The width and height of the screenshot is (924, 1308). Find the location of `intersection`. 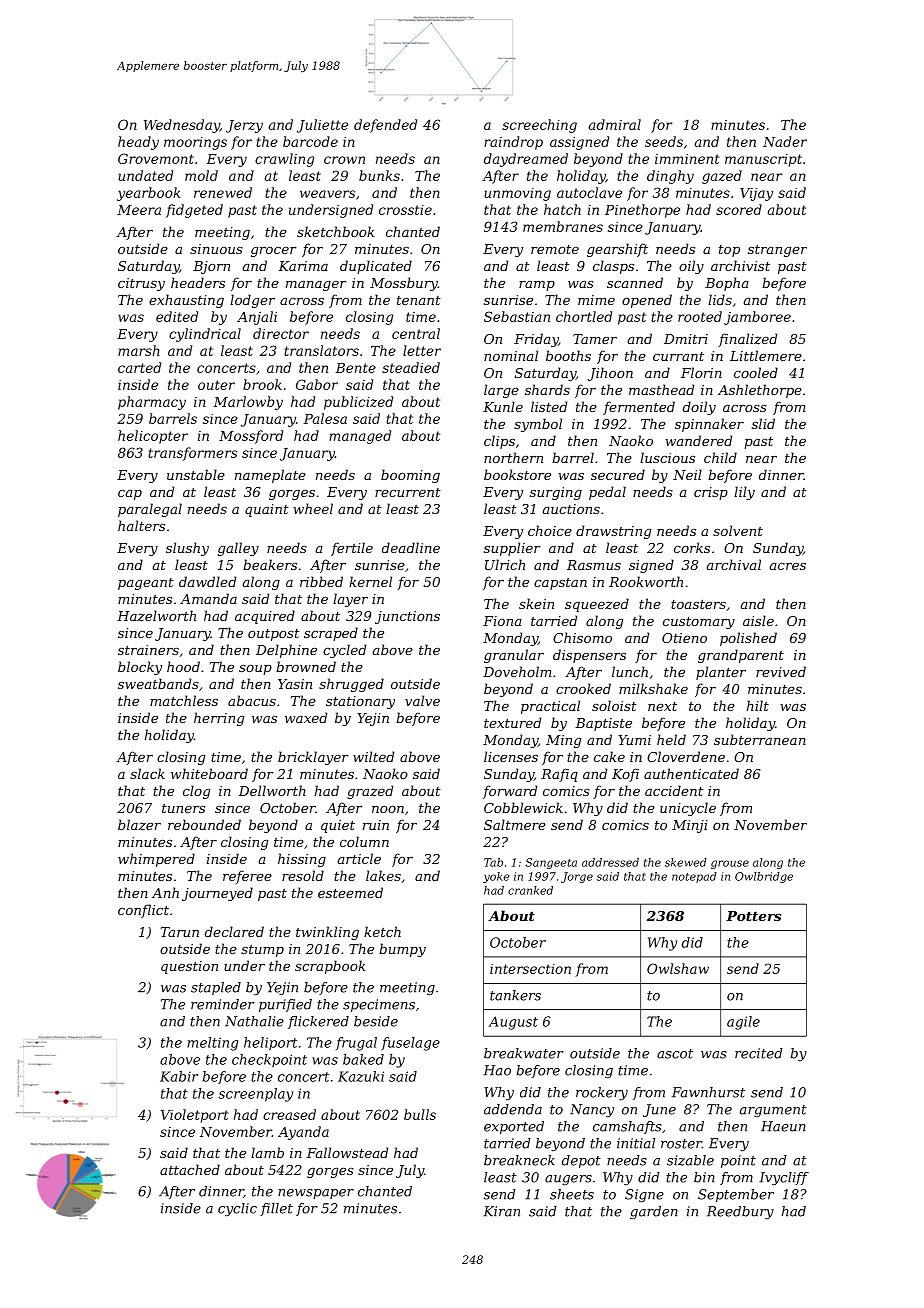

intersection is located at coordinates (530, 969).
